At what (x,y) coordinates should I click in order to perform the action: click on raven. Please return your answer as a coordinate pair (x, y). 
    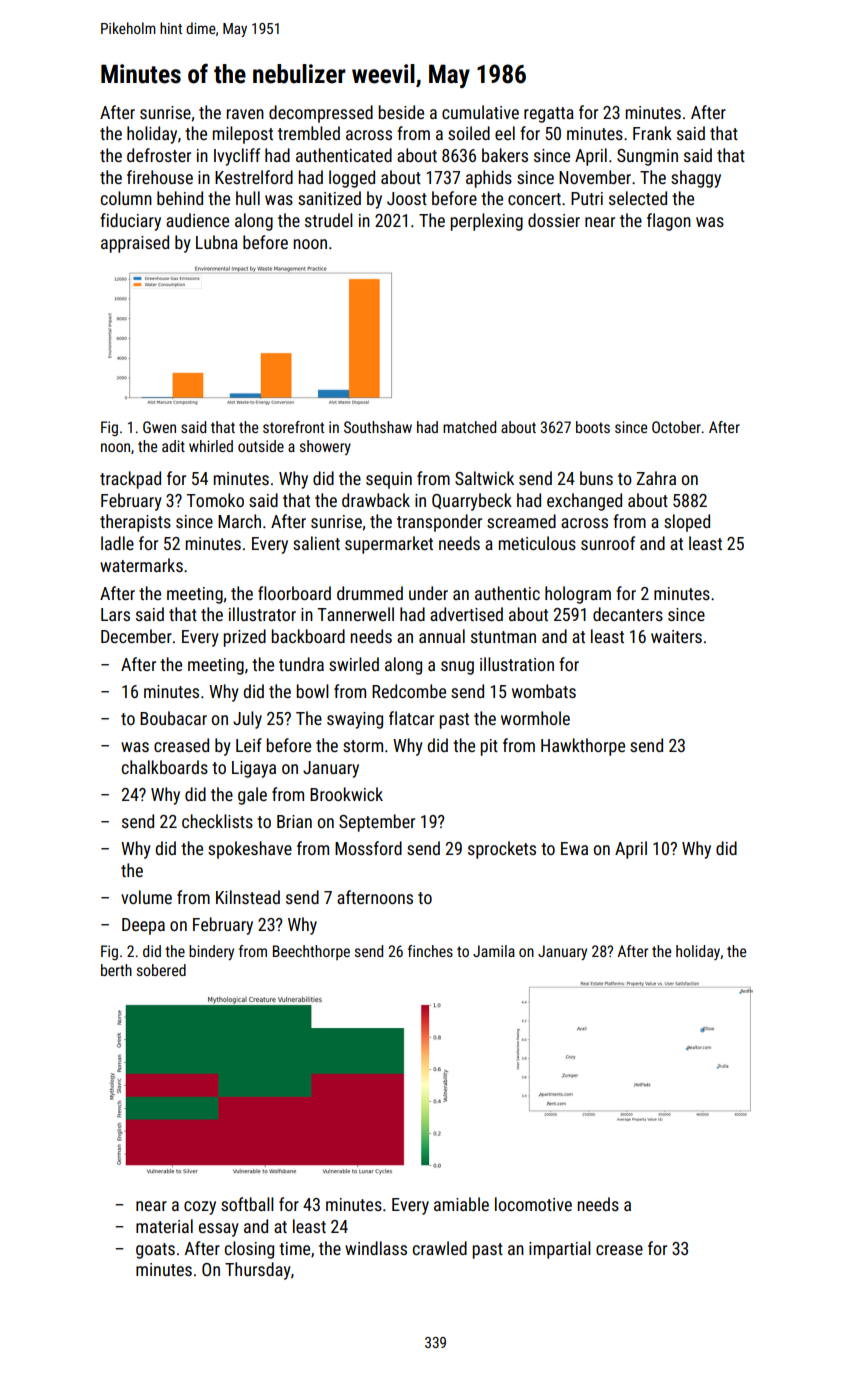
    Looking at the image, I should click on (245, 114).
